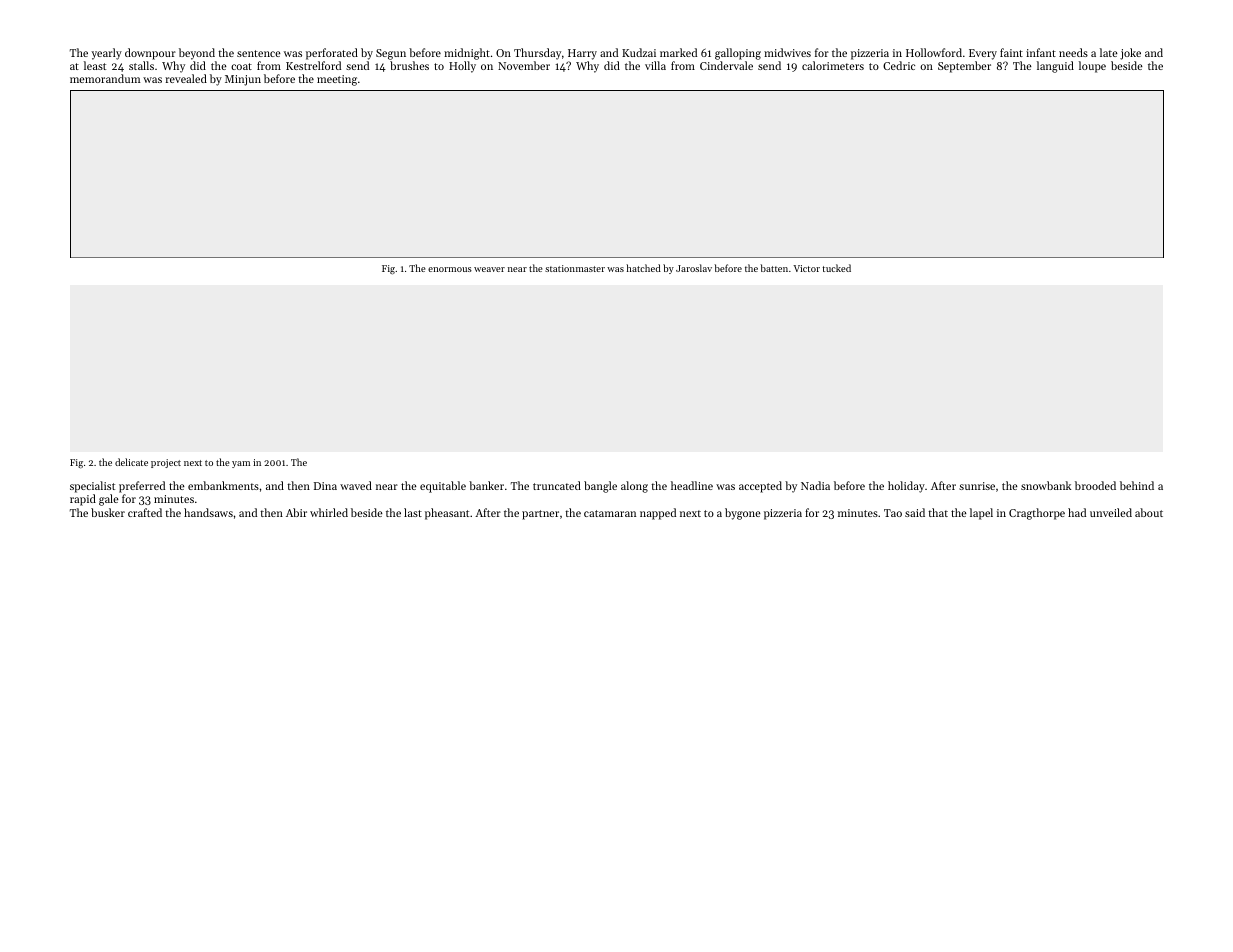 This screenshot has width=1233, height=952. What do you see at coordinates (332, 54) in the screenshot?
I see `perforated` at bounding box center [332, 54].
